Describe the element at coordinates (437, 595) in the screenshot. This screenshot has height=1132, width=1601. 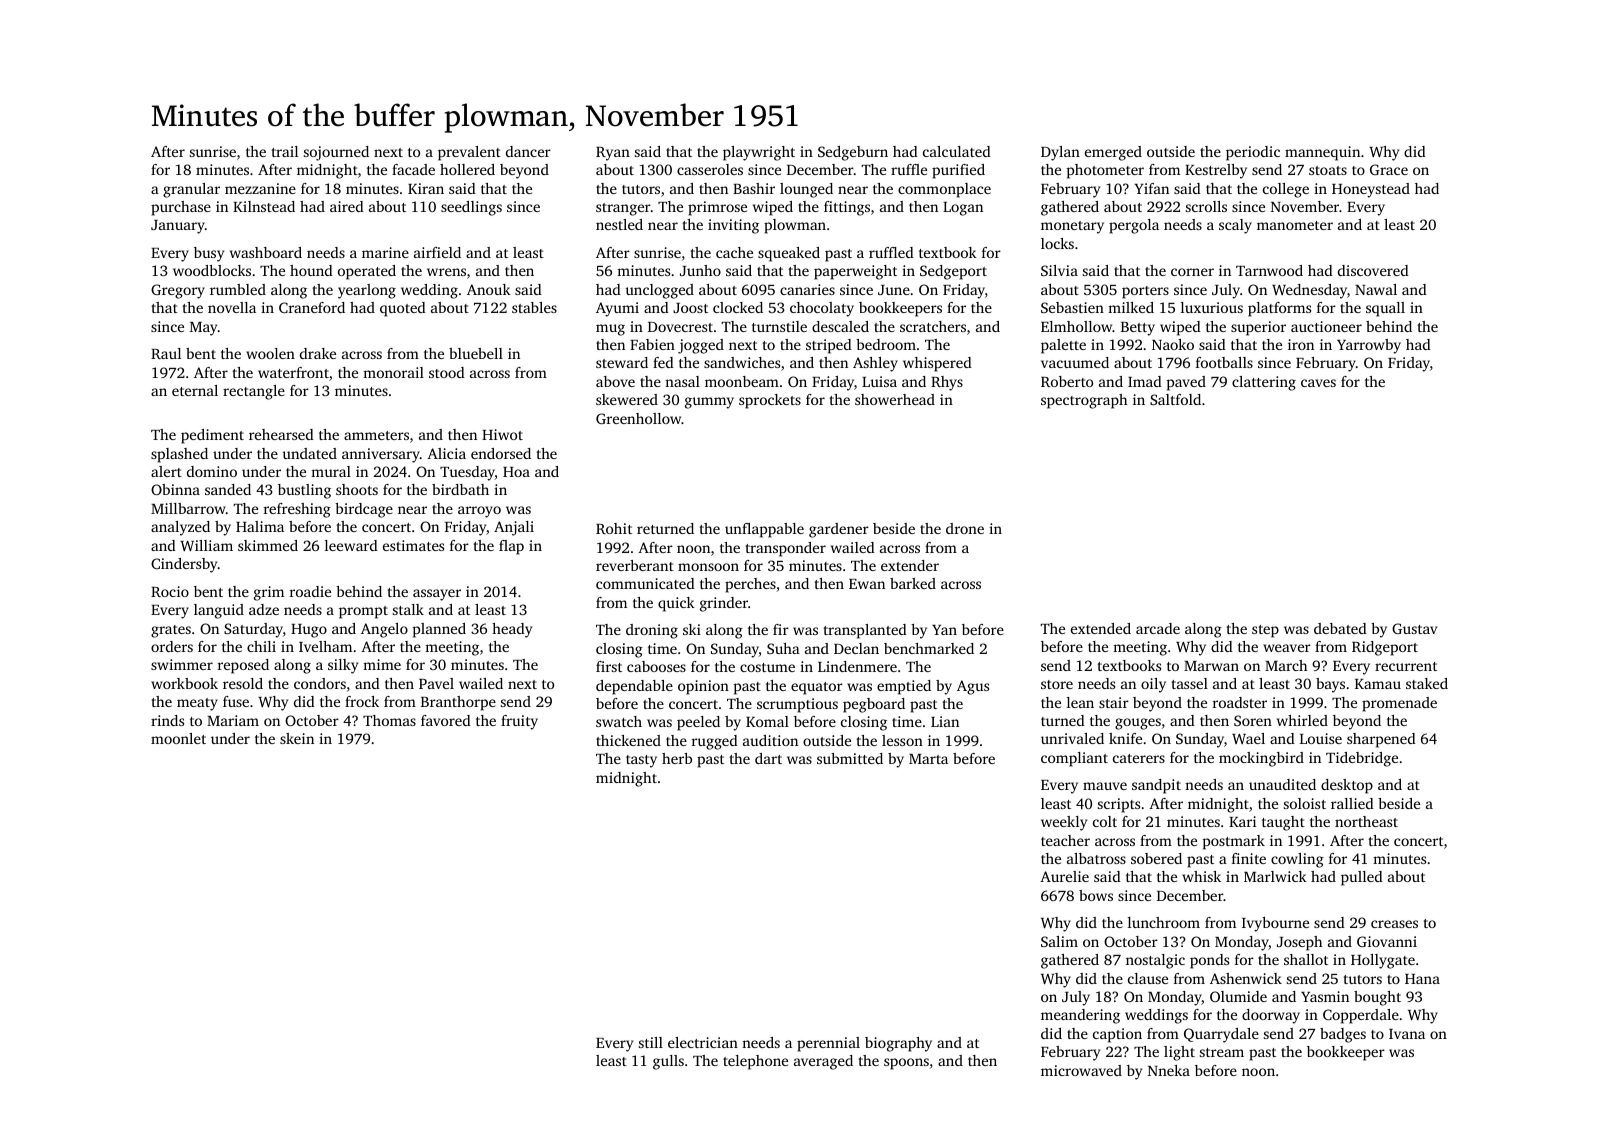
I see `assayer` at that location.
